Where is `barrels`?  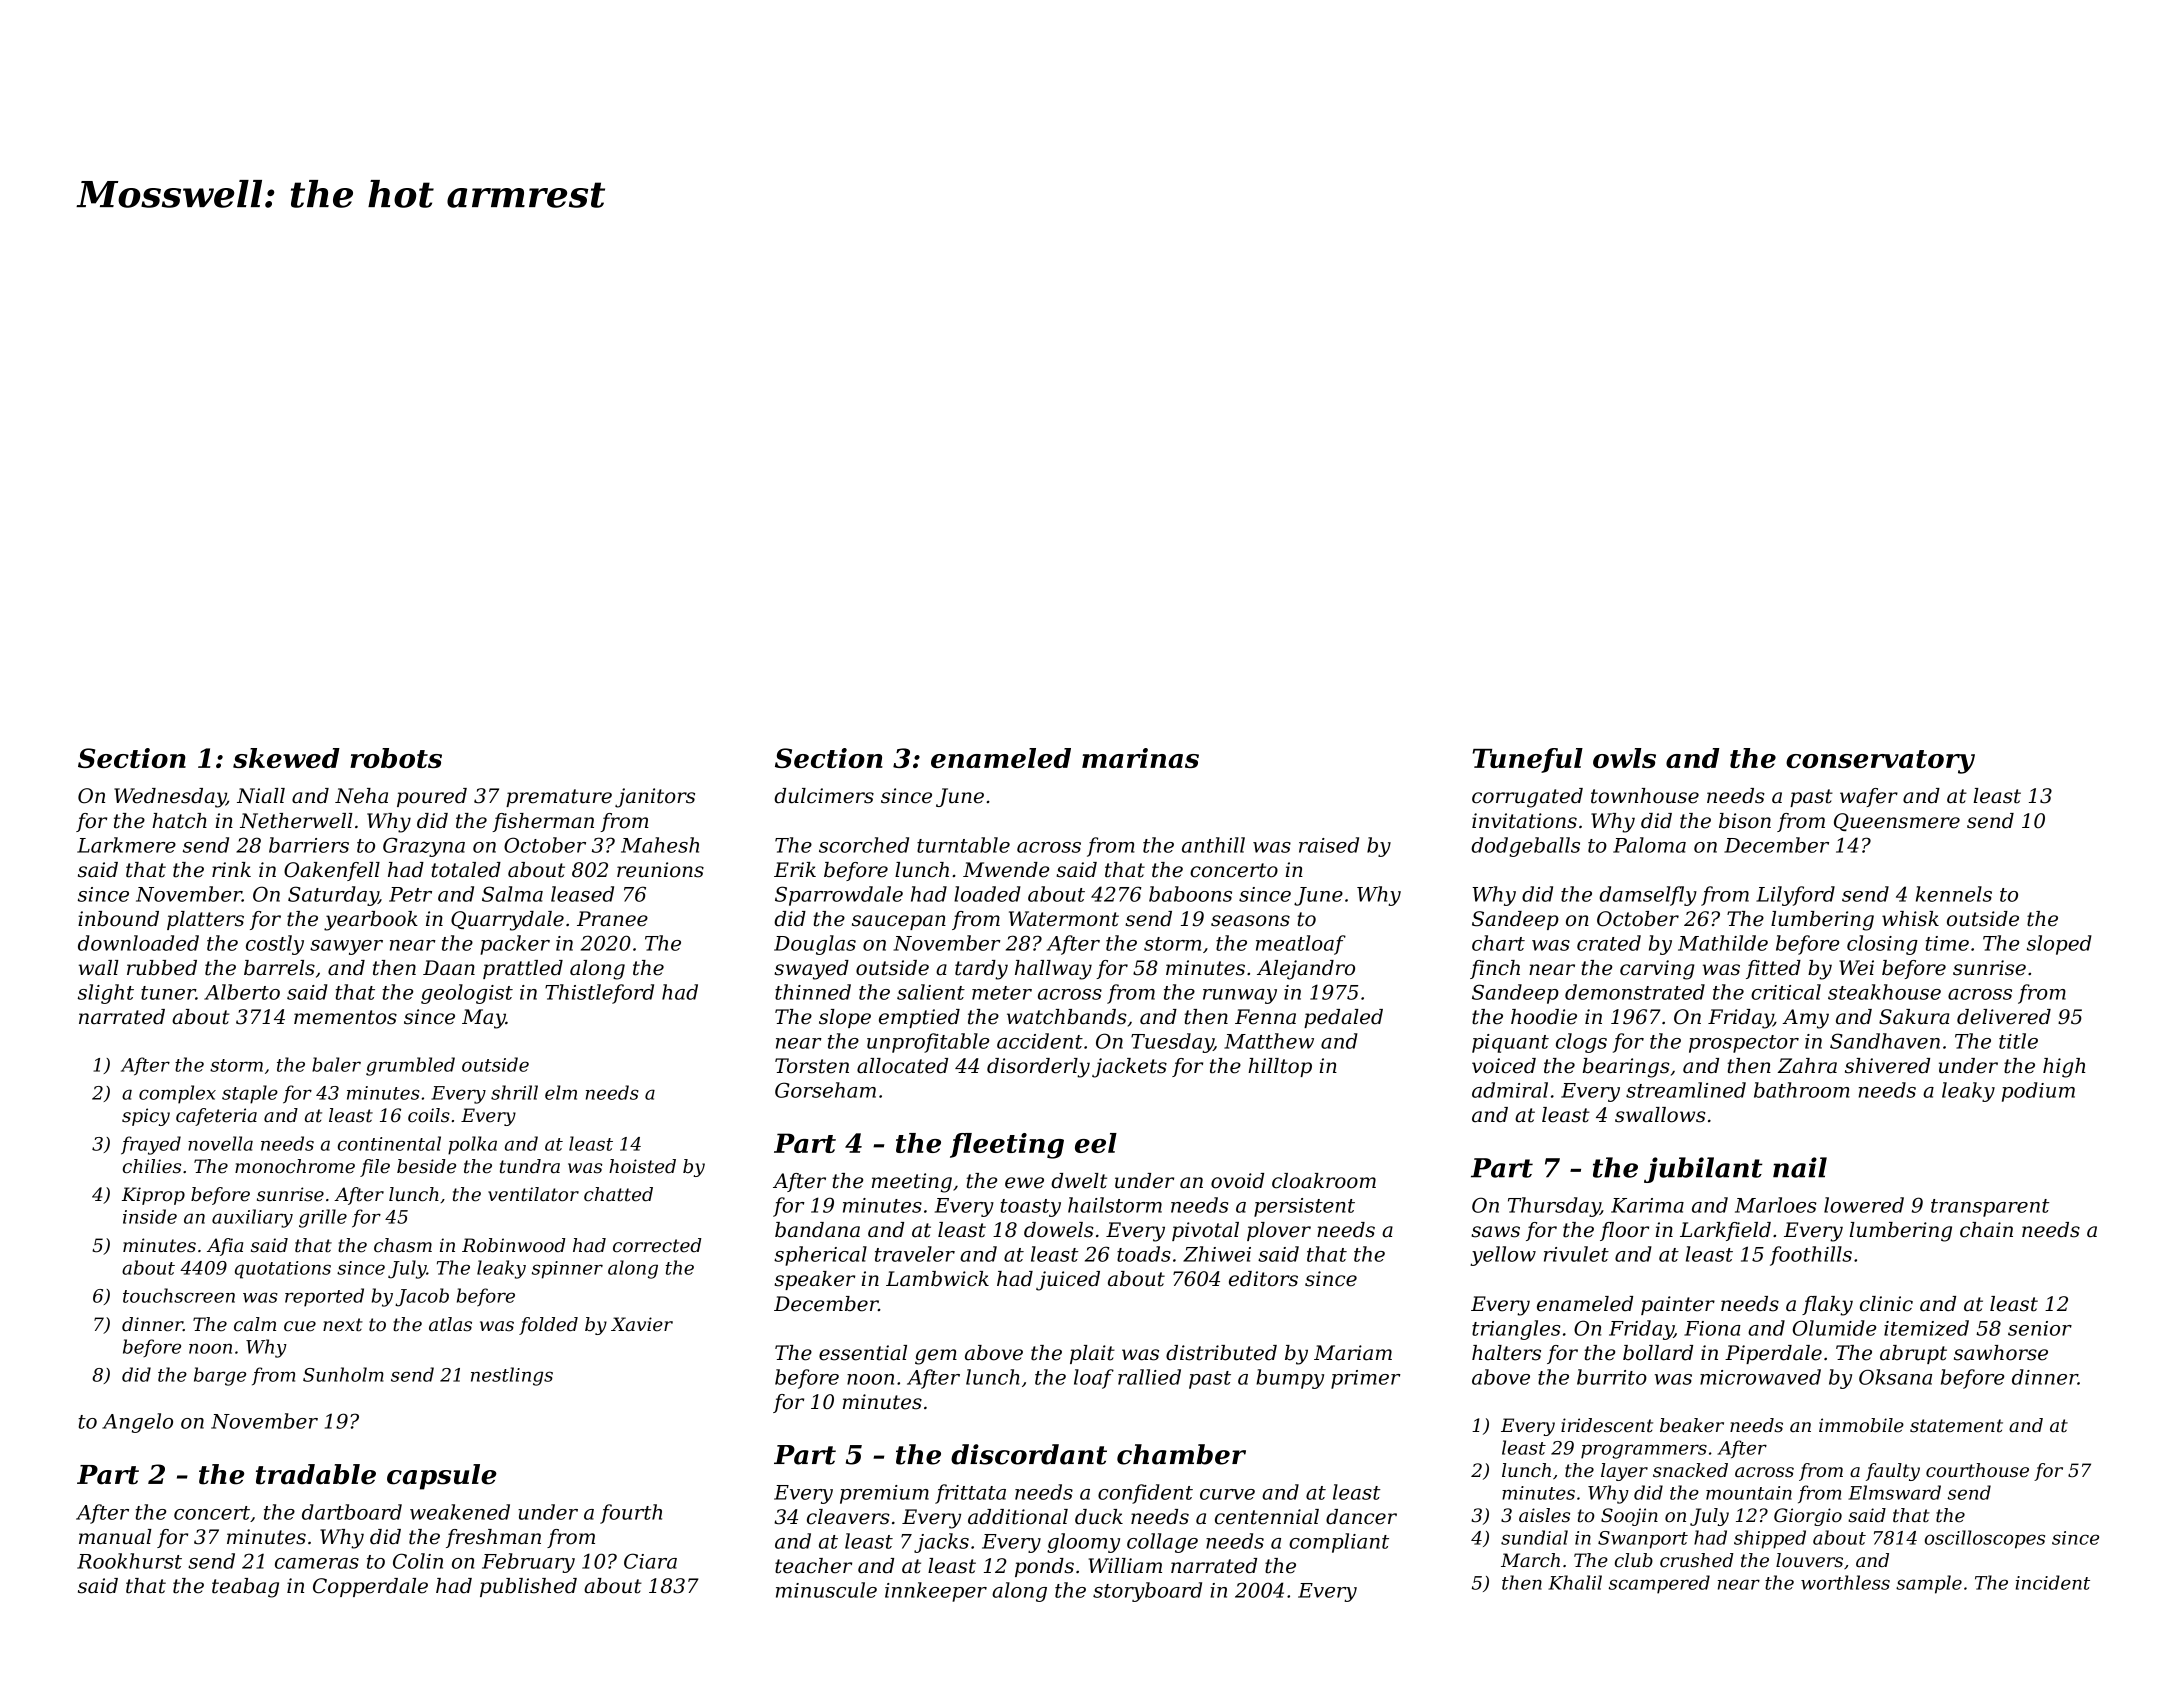 barrels is located at coordinates (279, 968).
